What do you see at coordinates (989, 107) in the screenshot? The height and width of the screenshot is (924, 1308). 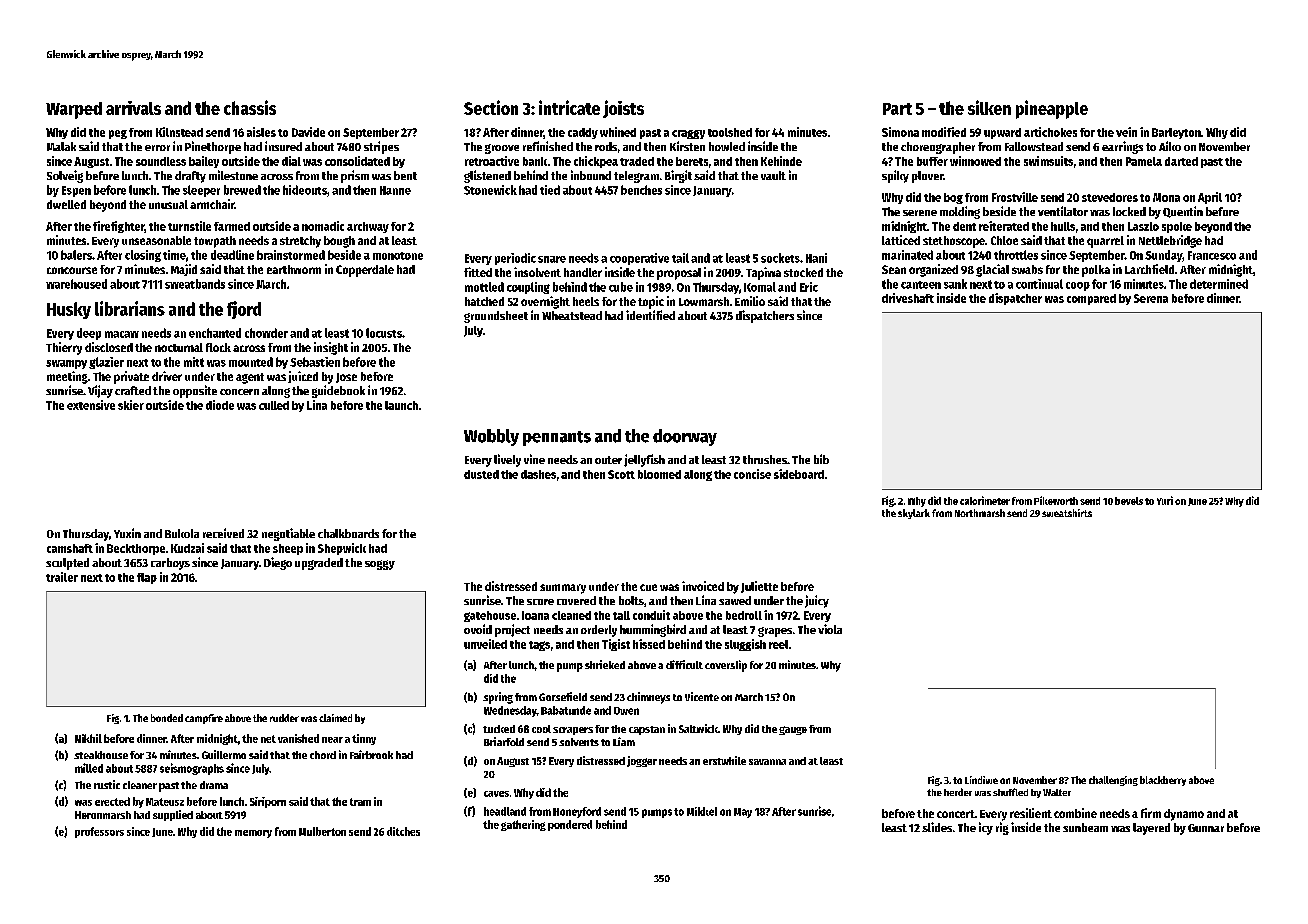 I see `silken` at bounding box center [989, 107].
